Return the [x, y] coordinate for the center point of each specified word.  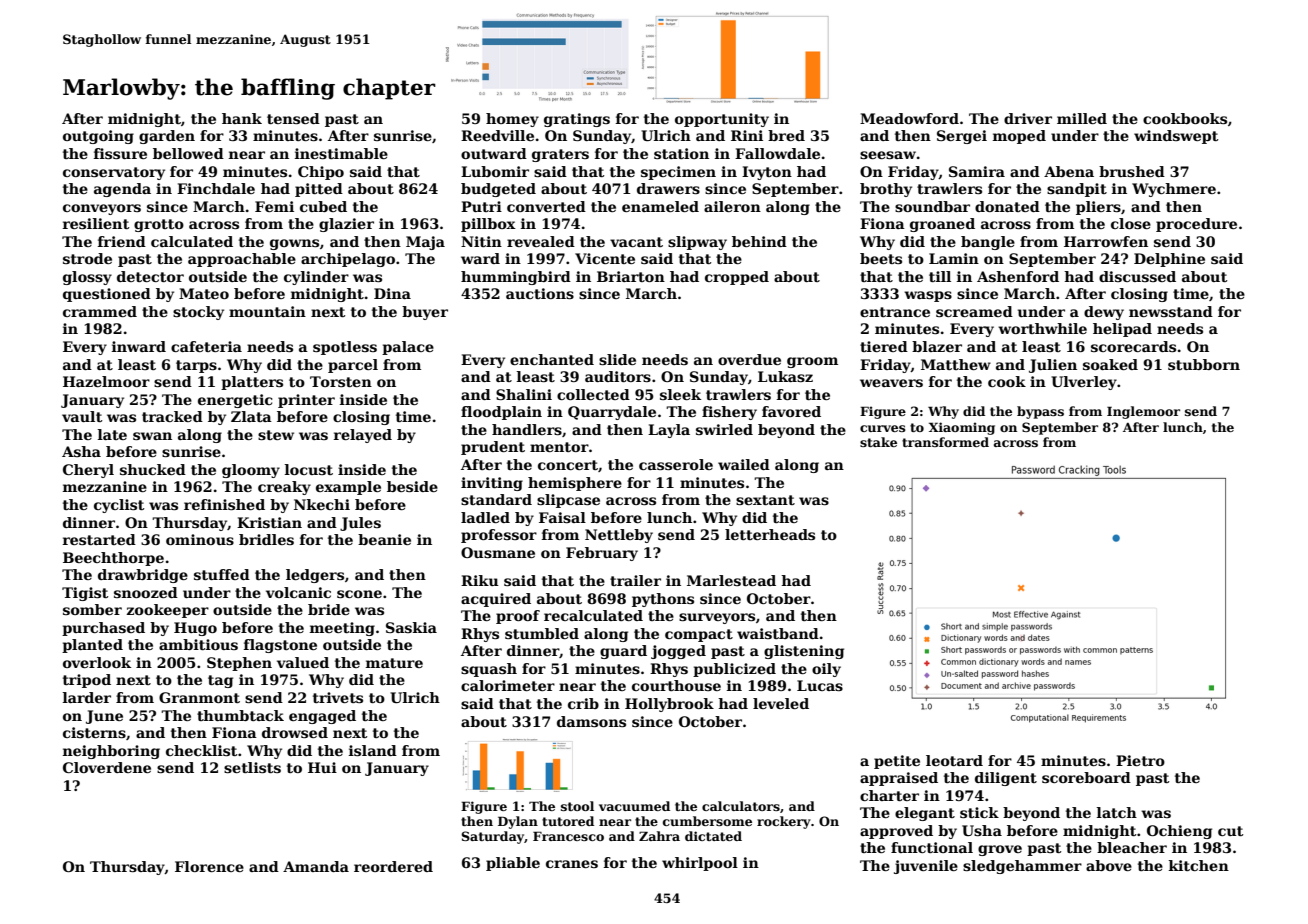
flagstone [280, 646]
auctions [540, 293]
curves [883, 428]
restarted [99, 539]
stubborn [1204, 364]
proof [518, 617]
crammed [100, 311]
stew [276, 435]
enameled [660, 206]
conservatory [114, 173]
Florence [209, 866]
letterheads [770, 534]
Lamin [954, 258]
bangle [988, 243]
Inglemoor [1143, 412]
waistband [778, 633]
